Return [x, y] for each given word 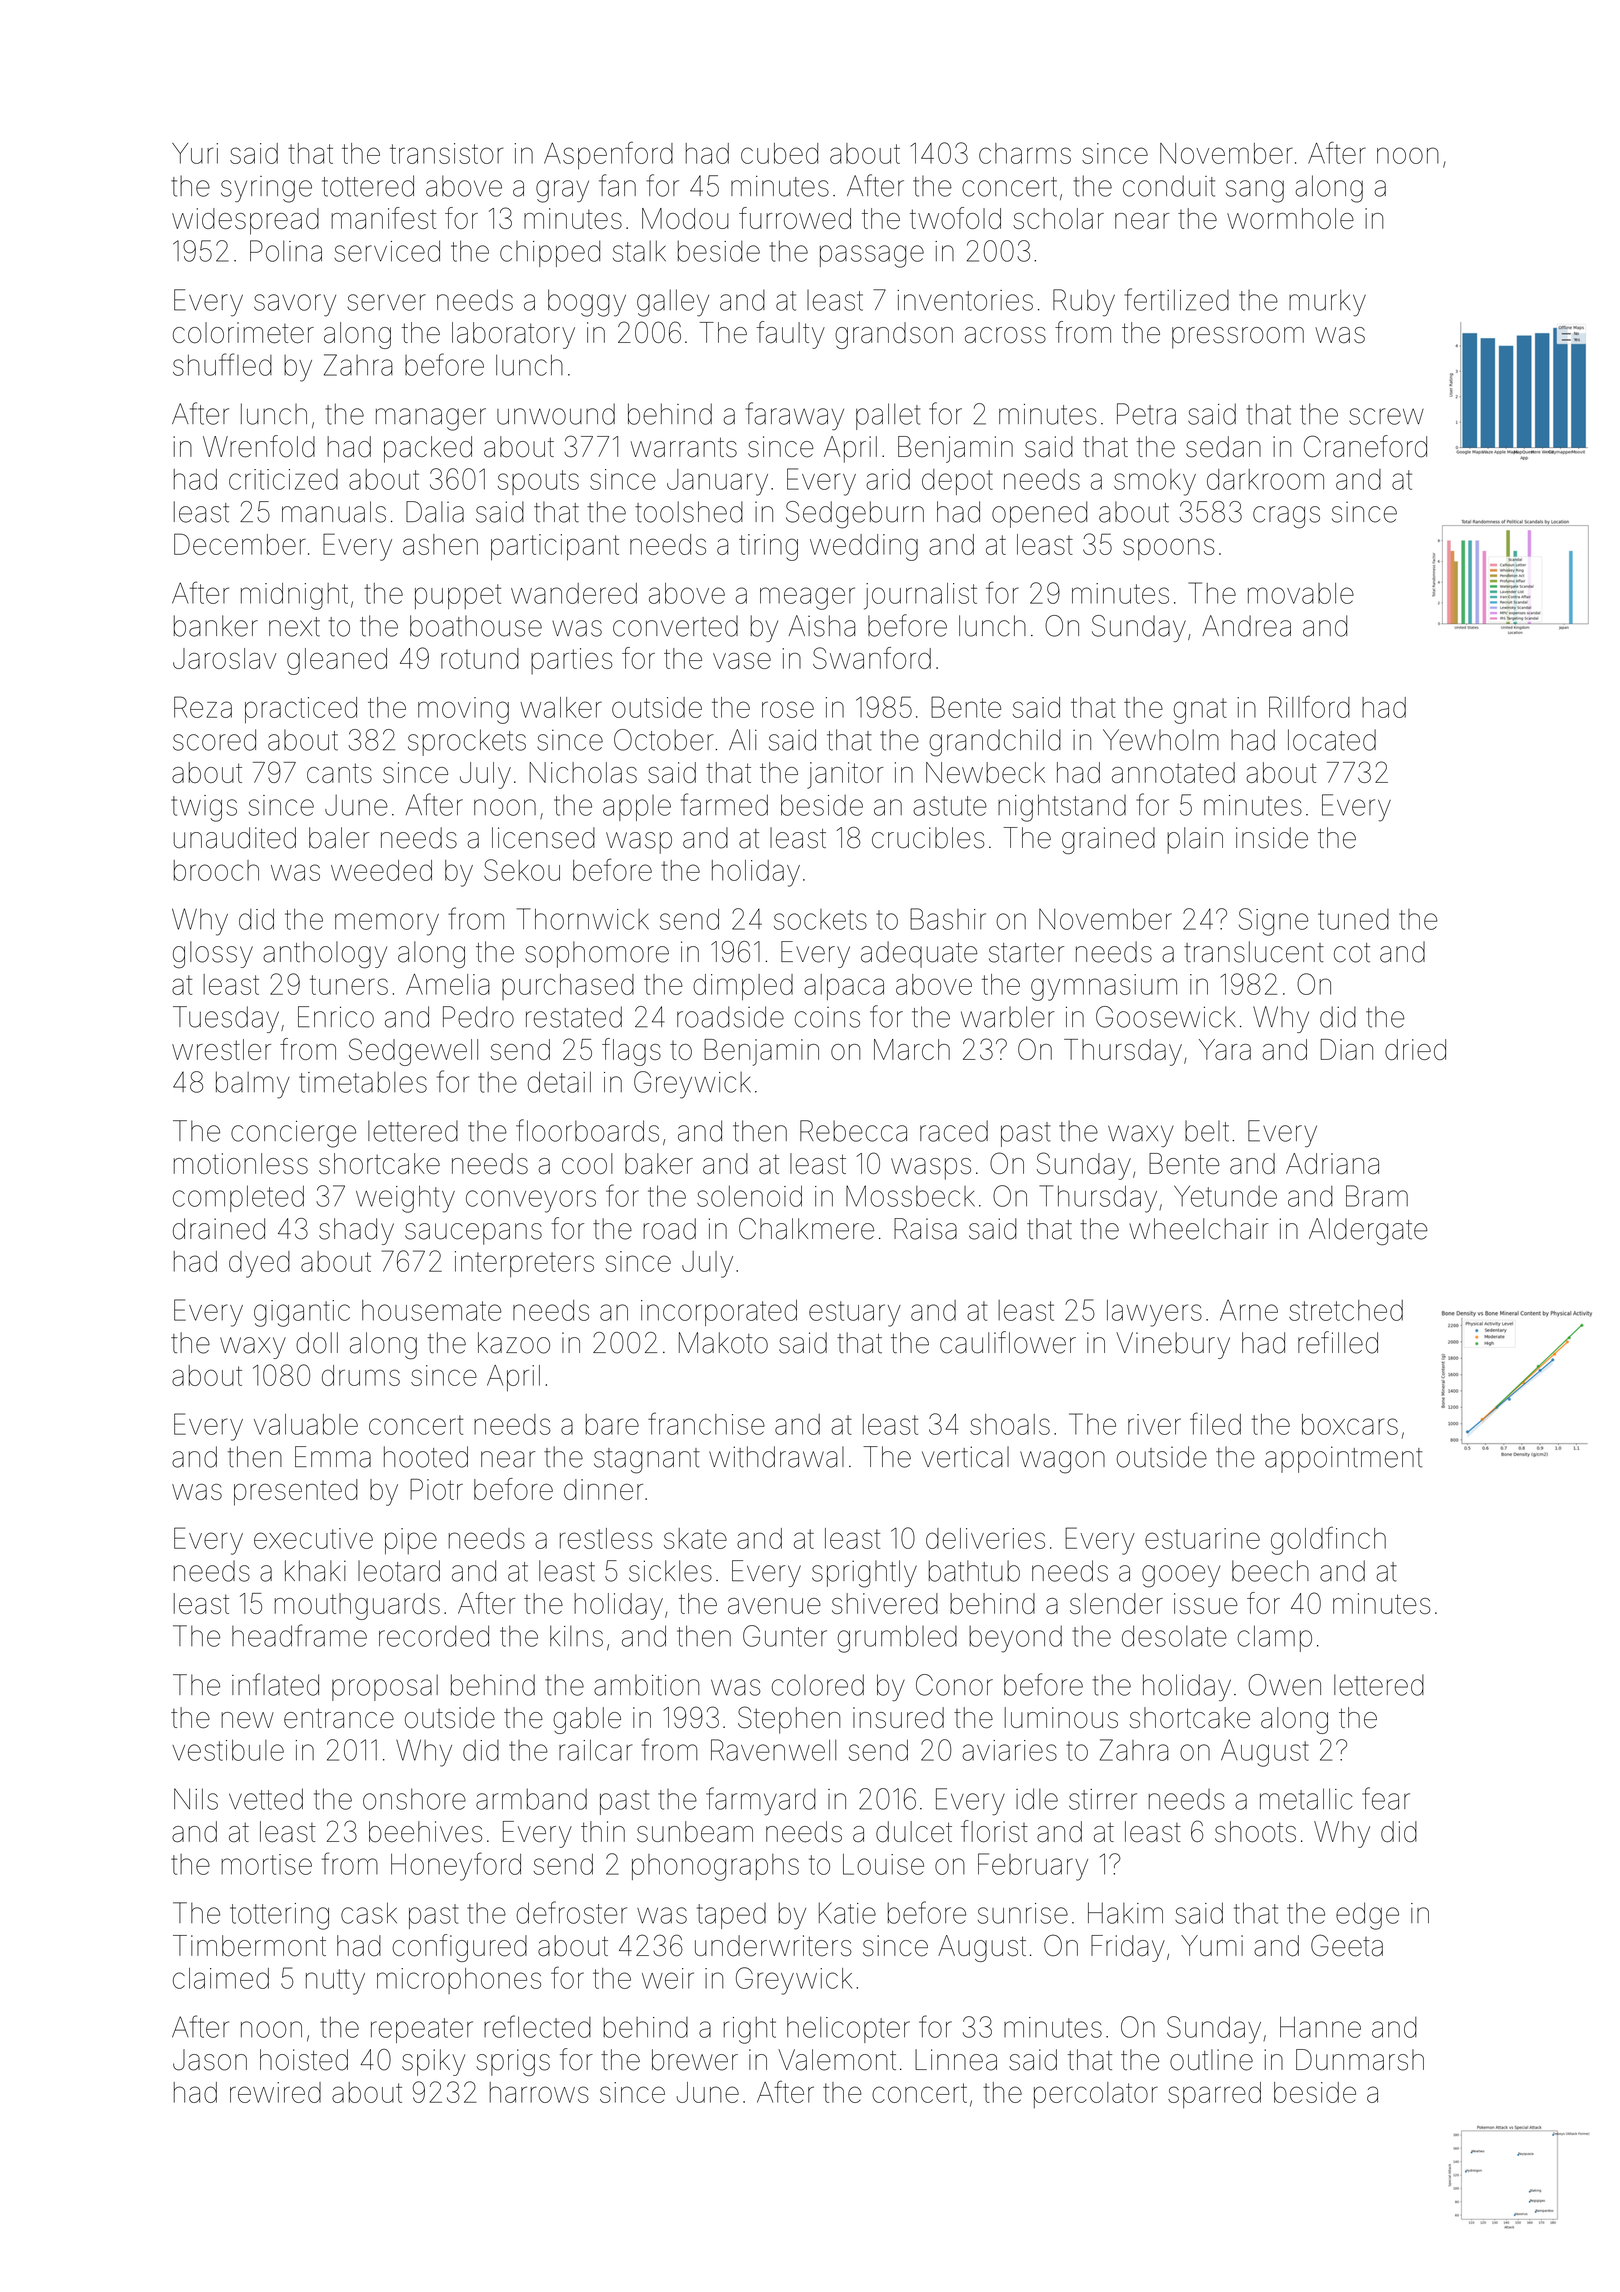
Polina [286, 251]
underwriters [773, 1946]
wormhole [1290, 218]
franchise [706, 1423]
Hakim [1125, 1913]
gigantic [302, 1313]
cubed [779, 153]
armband [531, 1799]
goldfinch [1328, 1540]
